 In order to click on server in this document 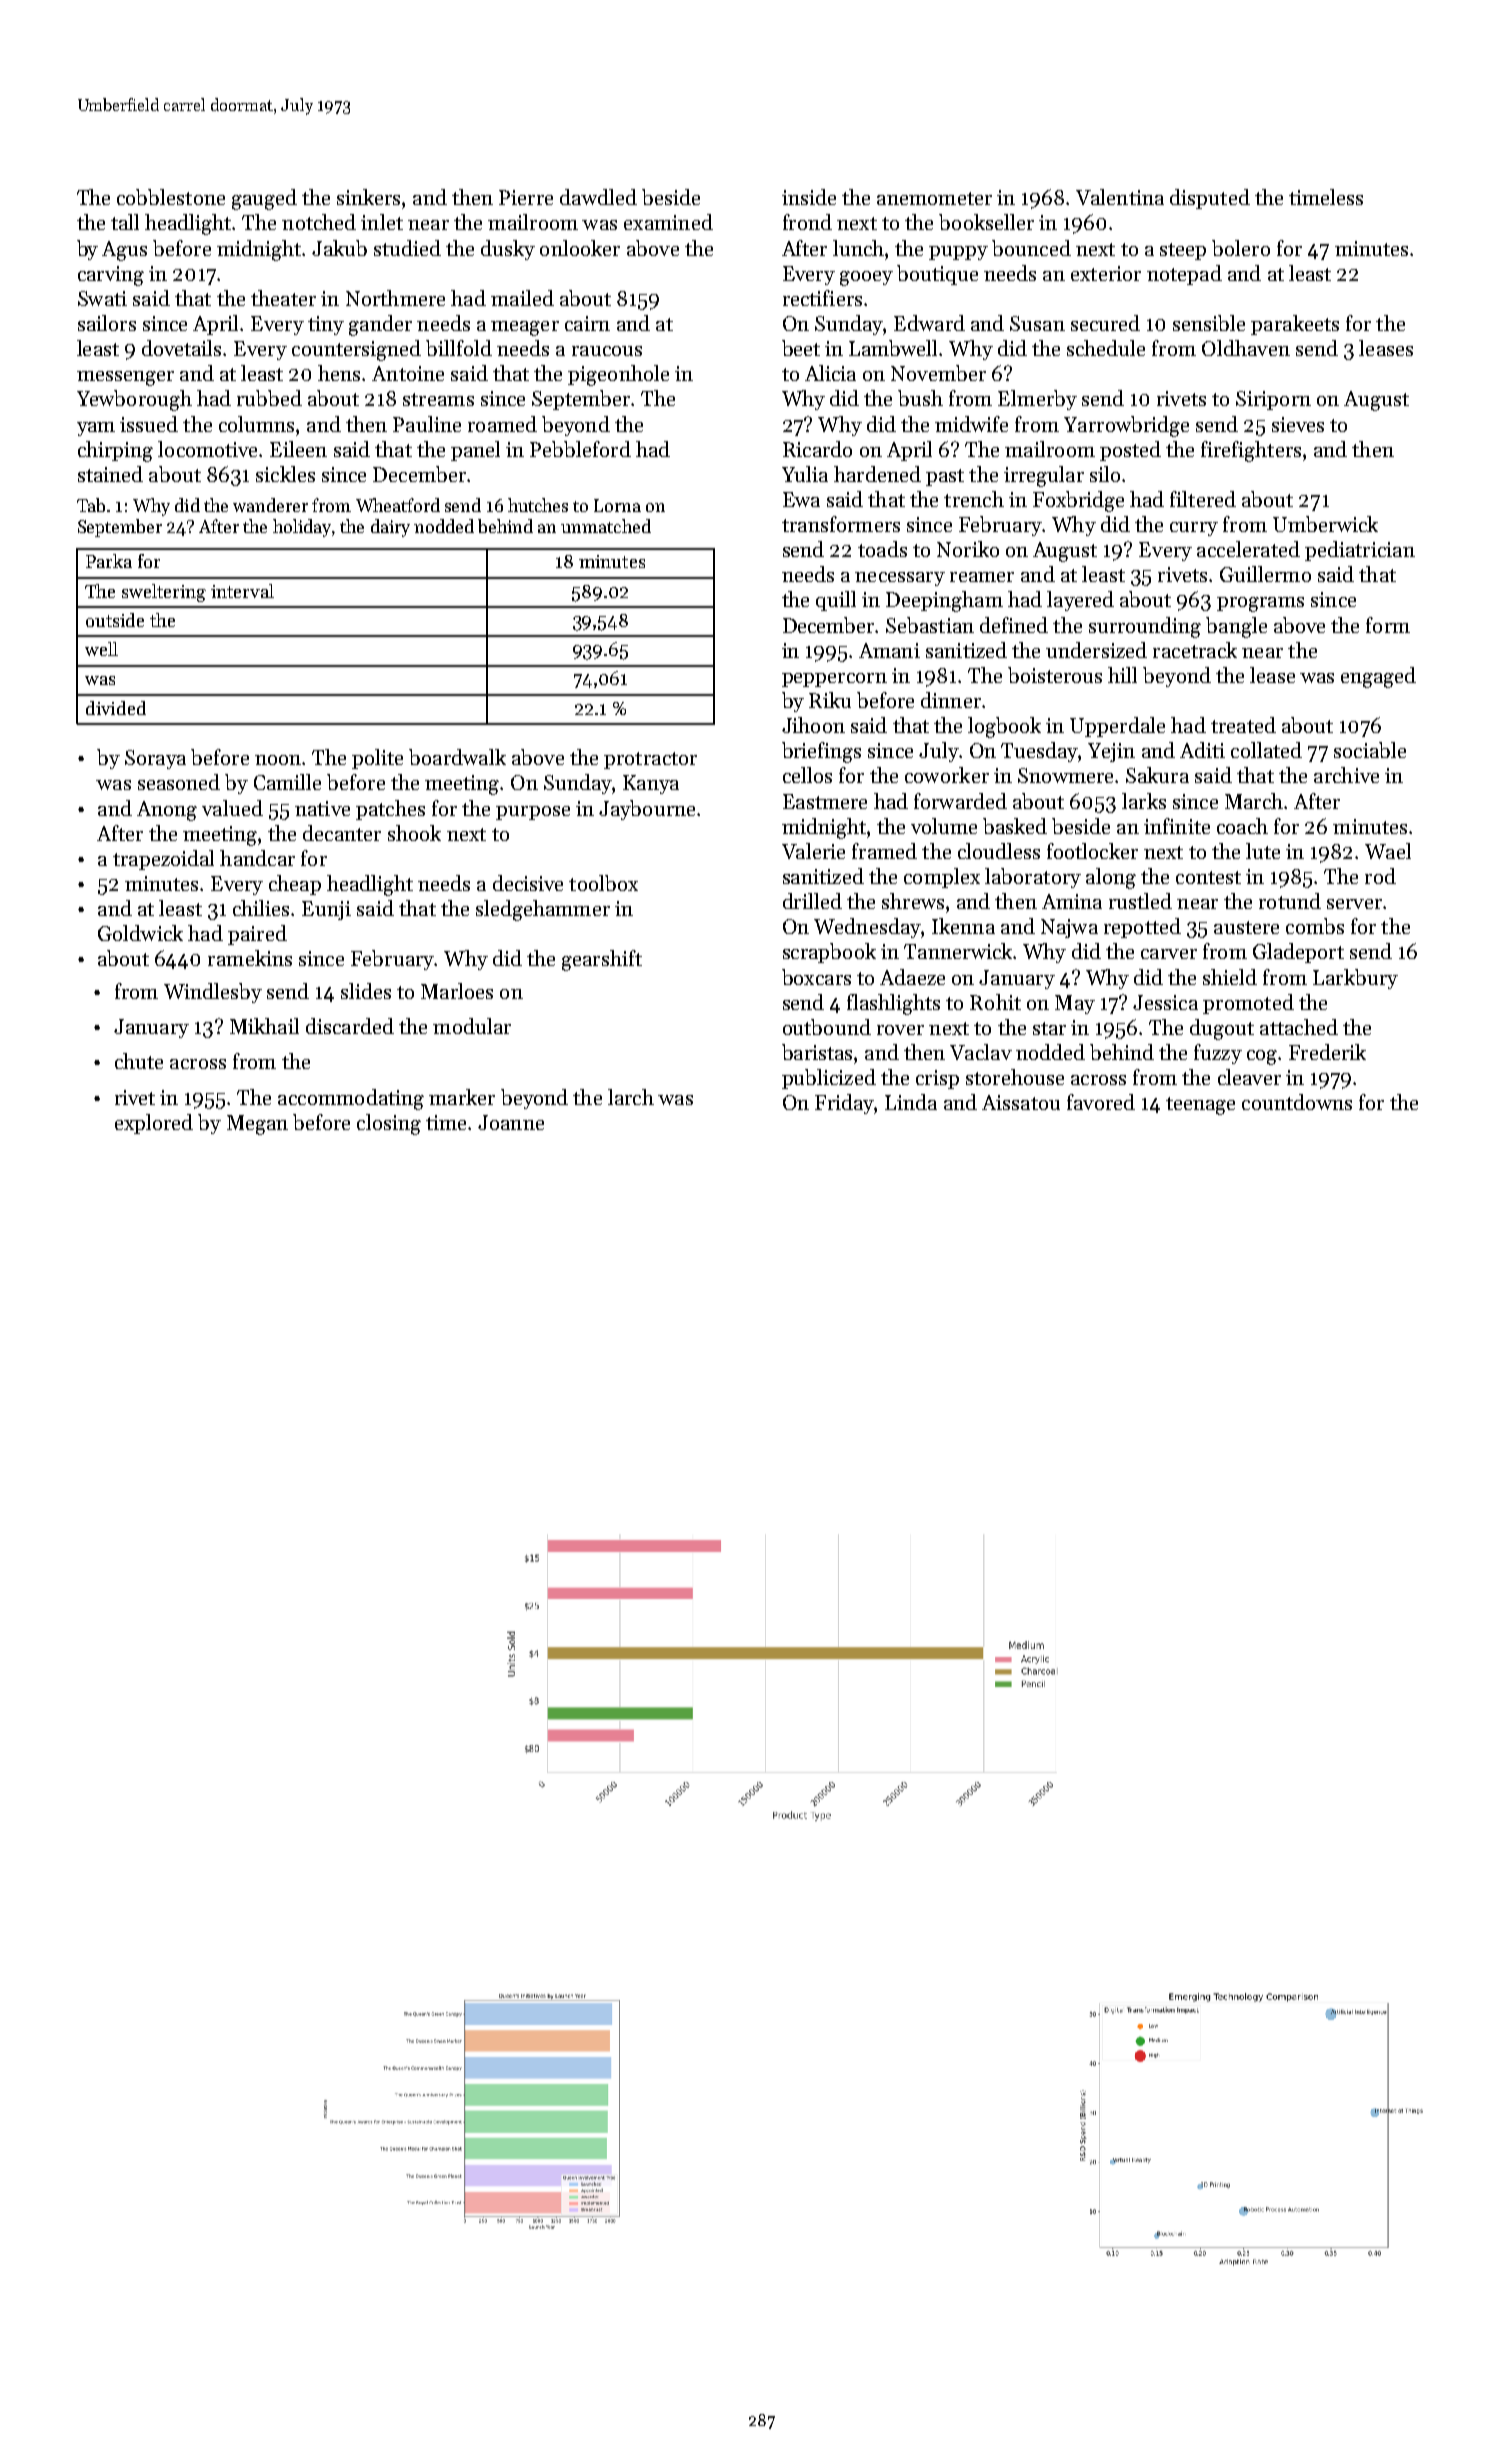, I will do `click(1354, 904)`.
